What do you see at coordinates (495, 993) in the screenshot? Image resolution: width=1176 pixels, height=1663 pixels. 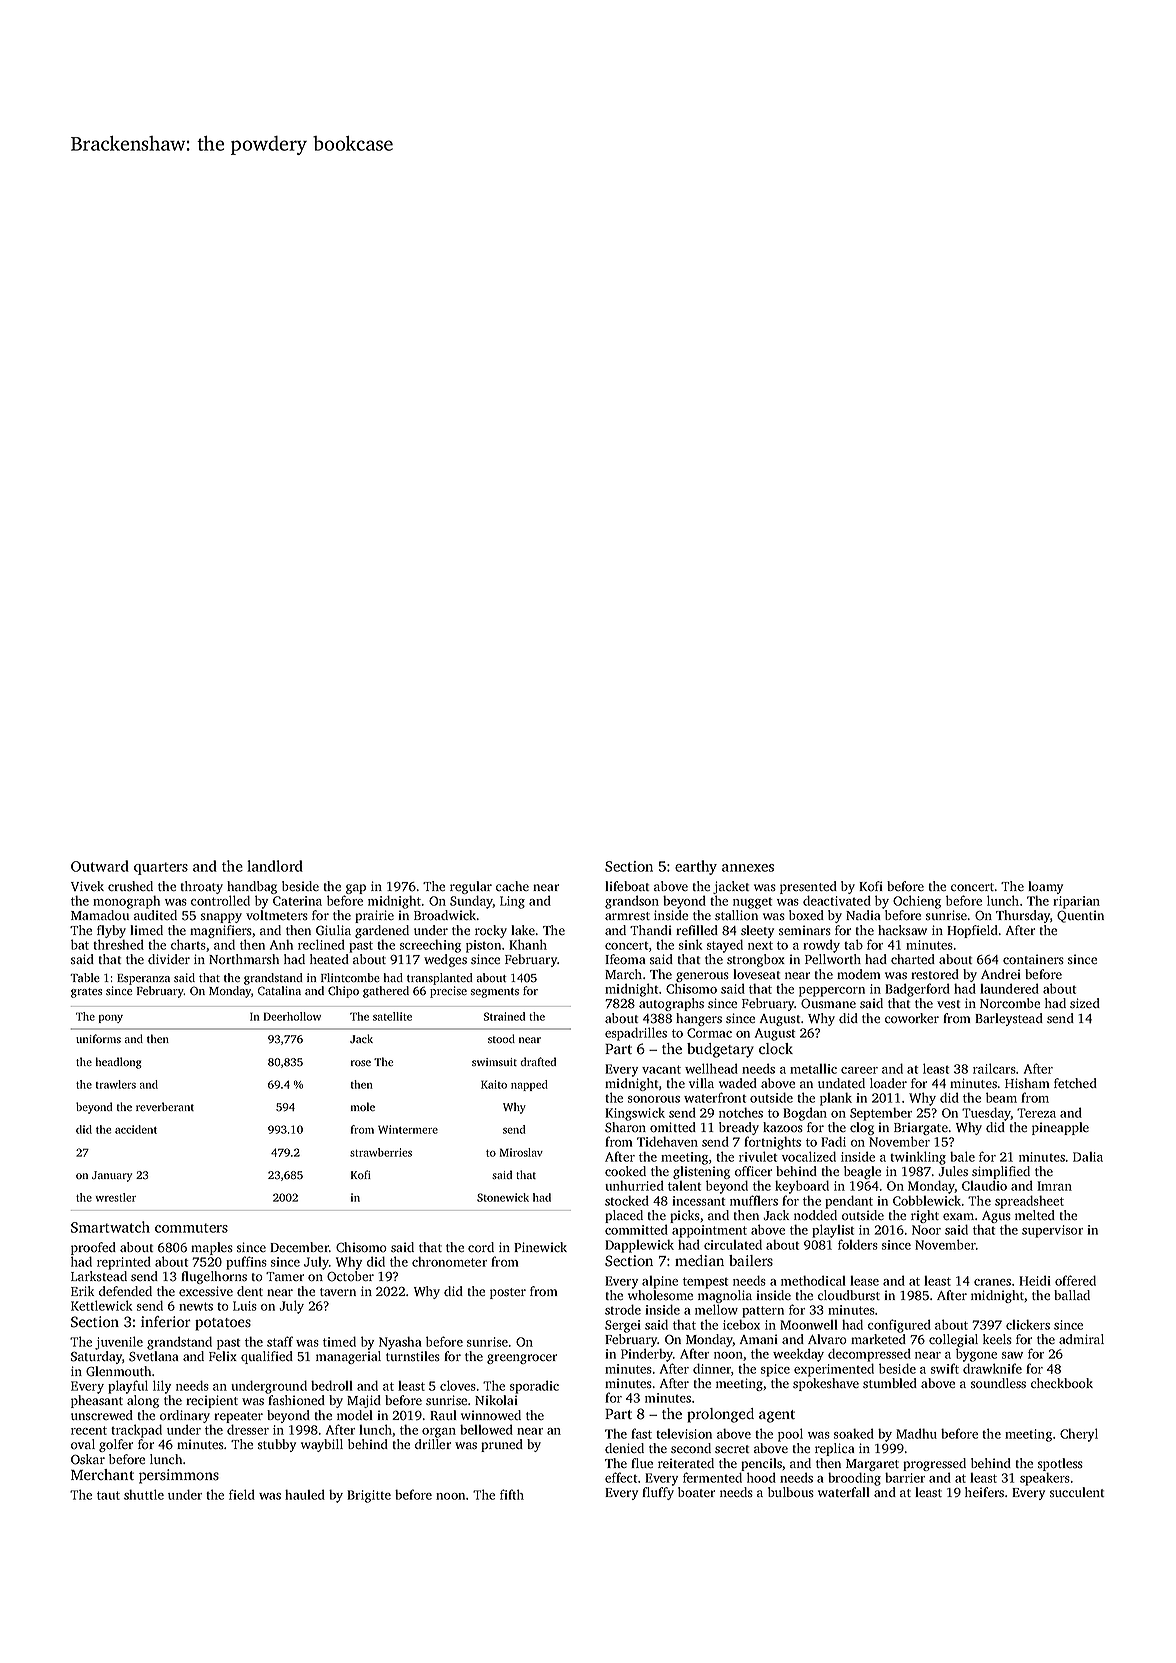 I see `segments` at bounding box center [495, 993].
